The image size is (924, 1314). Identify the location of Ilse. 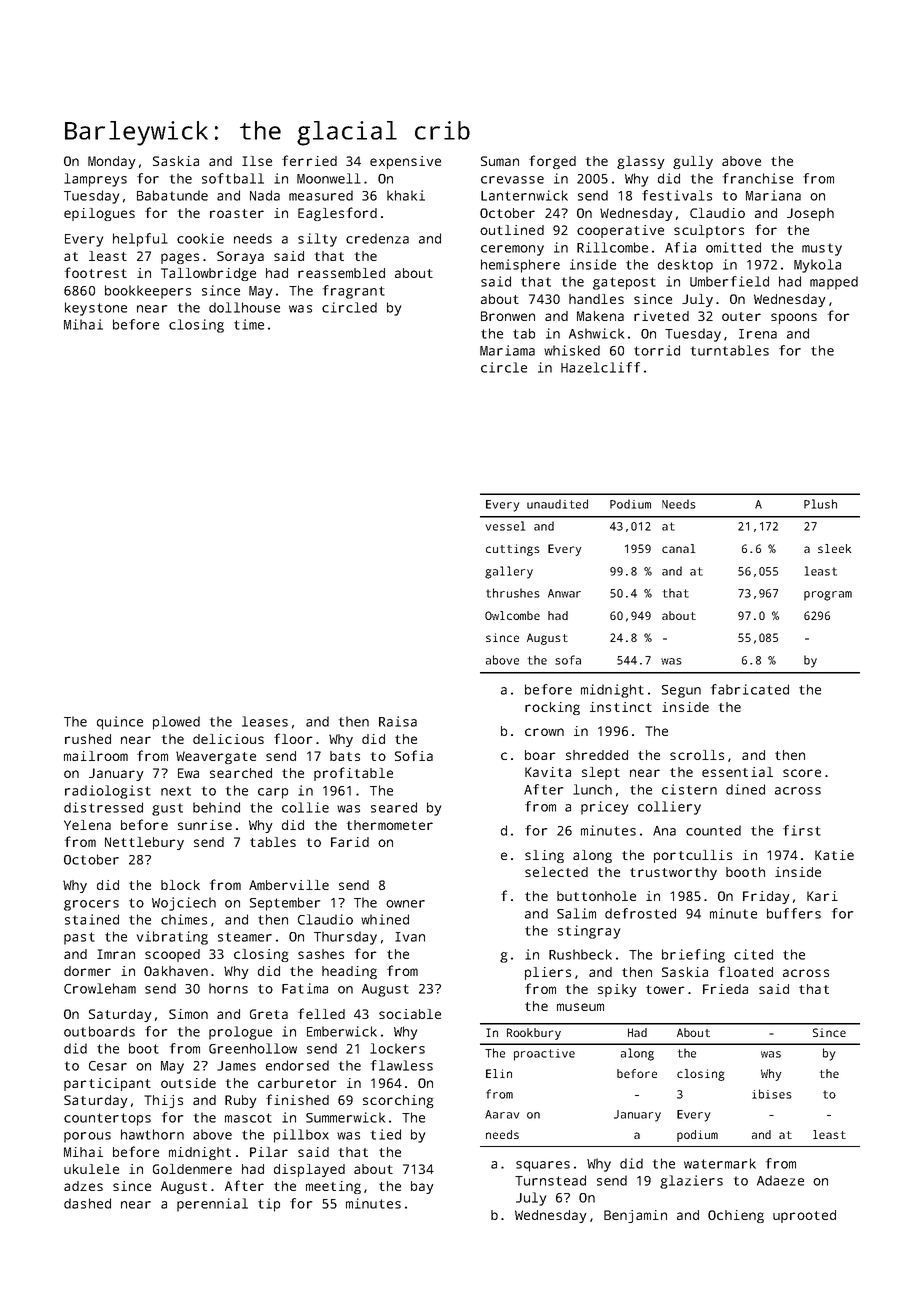
(257, 161).
